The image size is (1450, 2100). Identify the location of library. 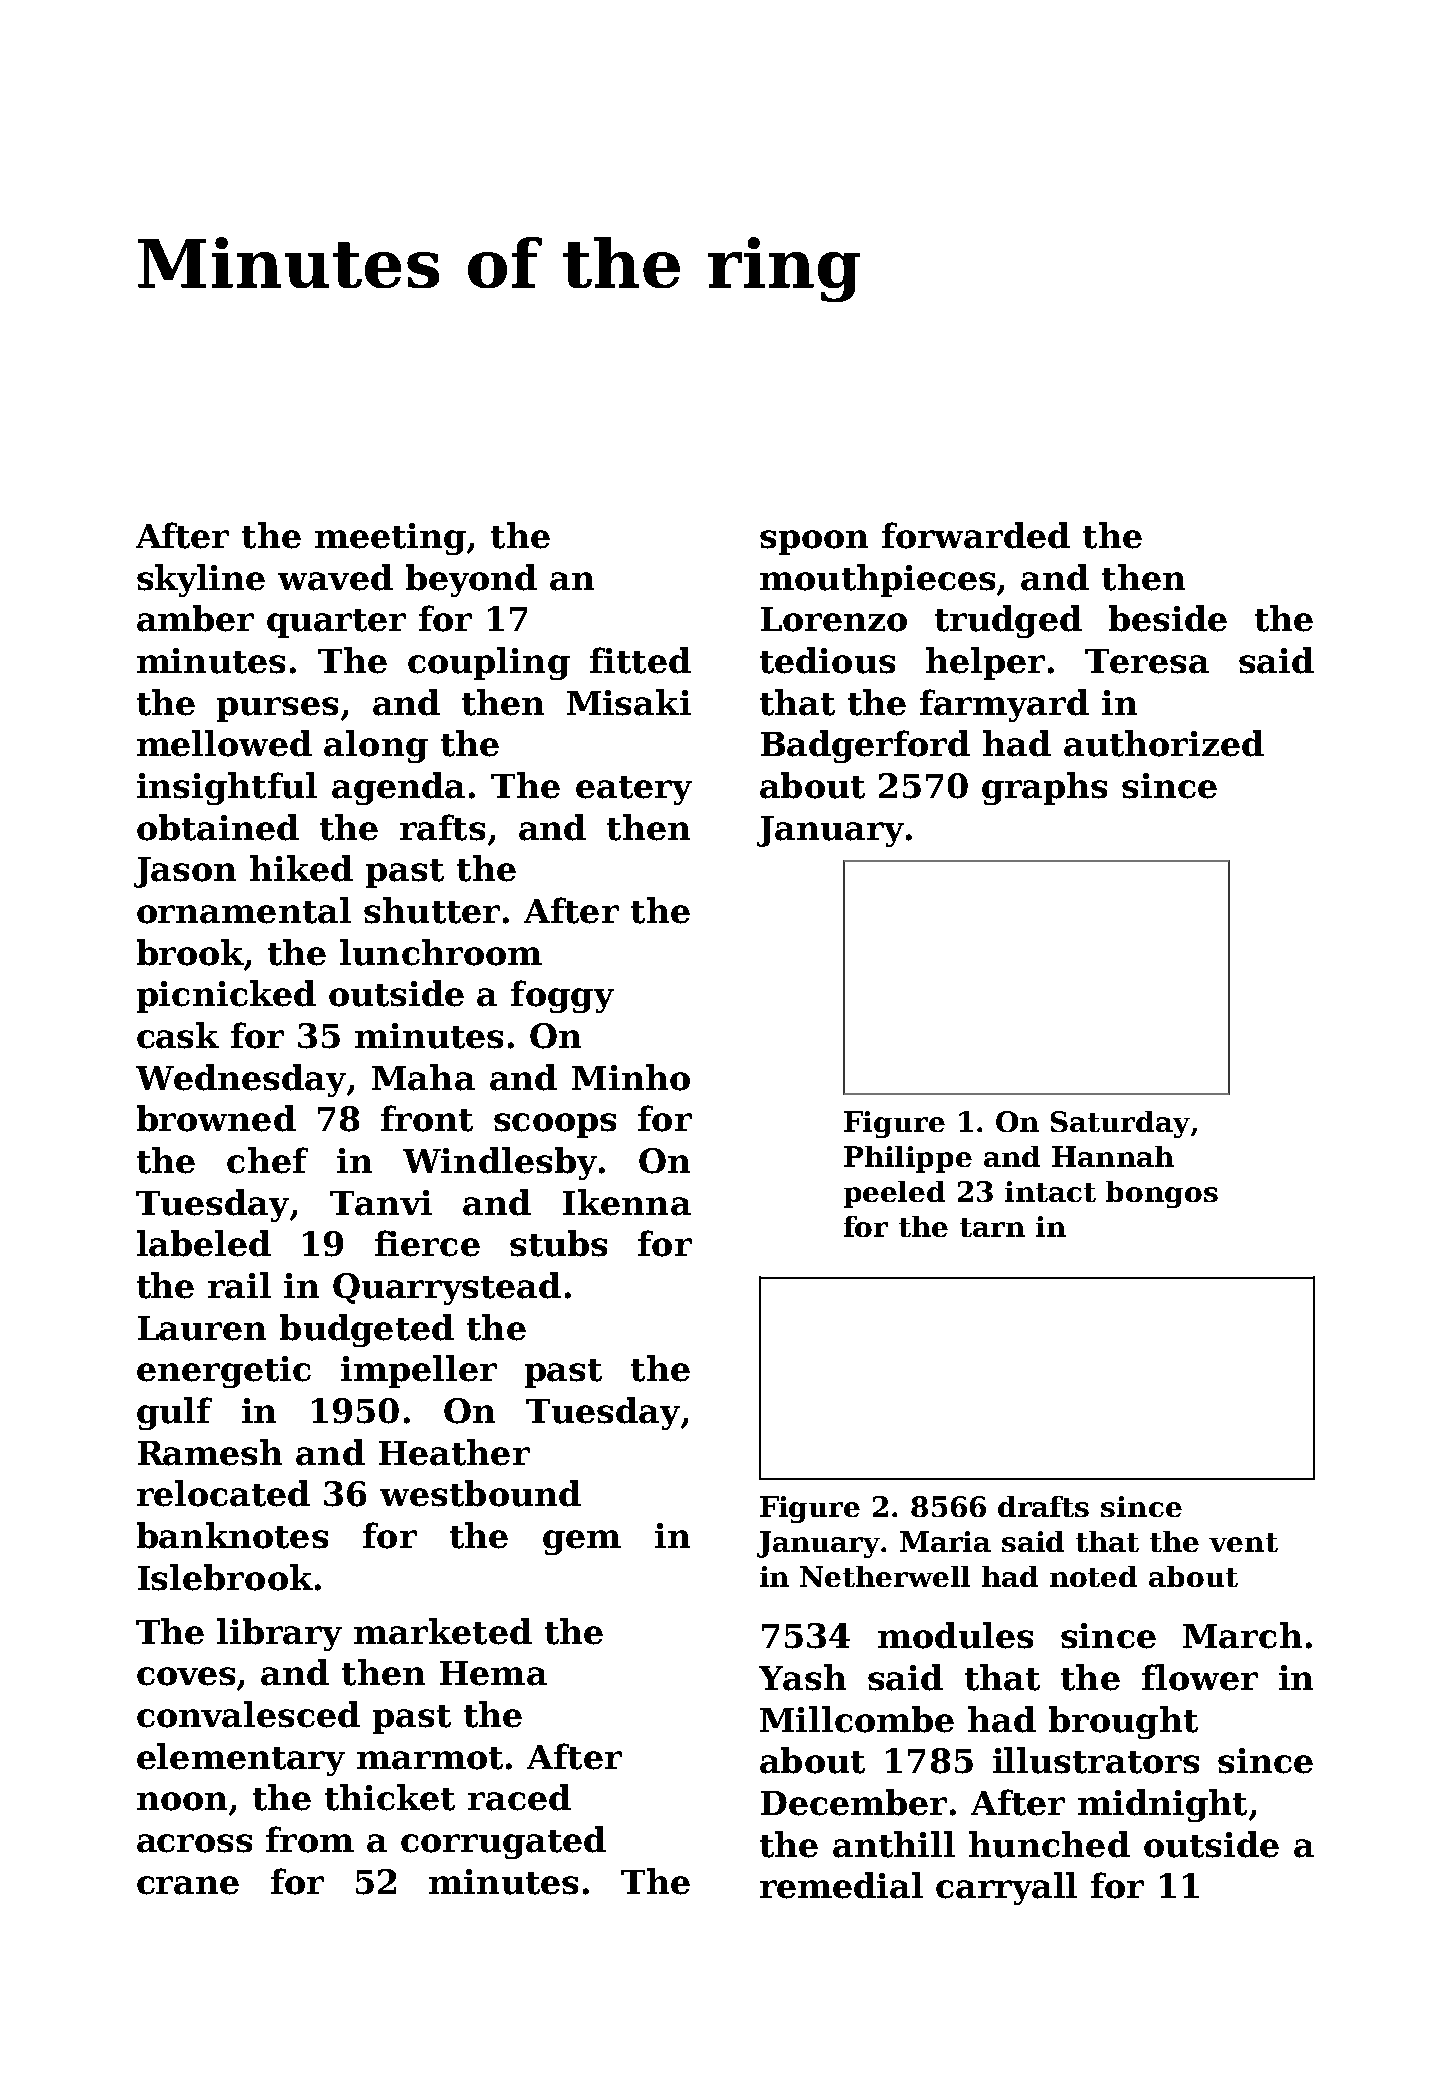
(279, 1634).
